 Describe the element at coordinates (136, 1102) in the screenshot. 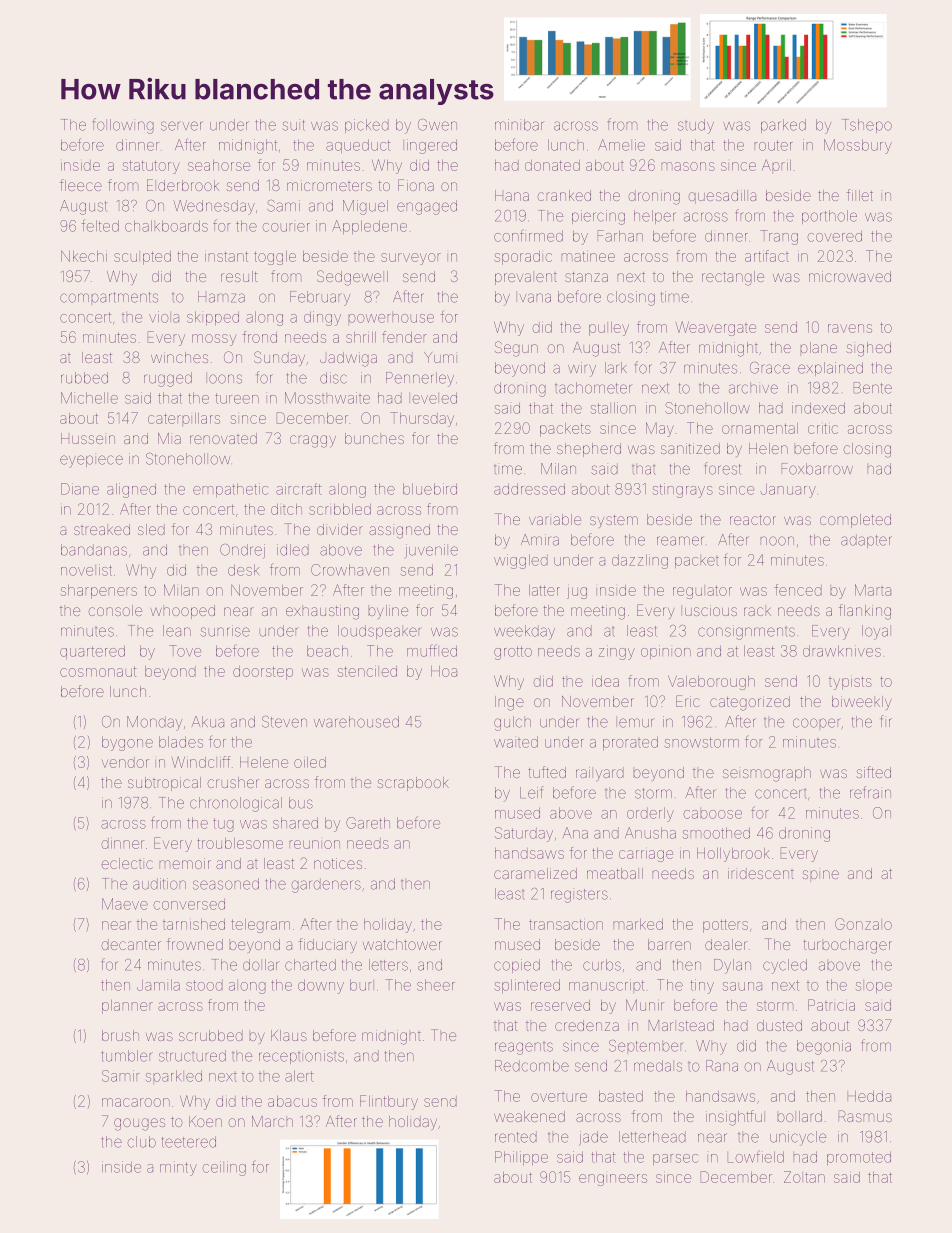

I see `macaroon` at that location.
